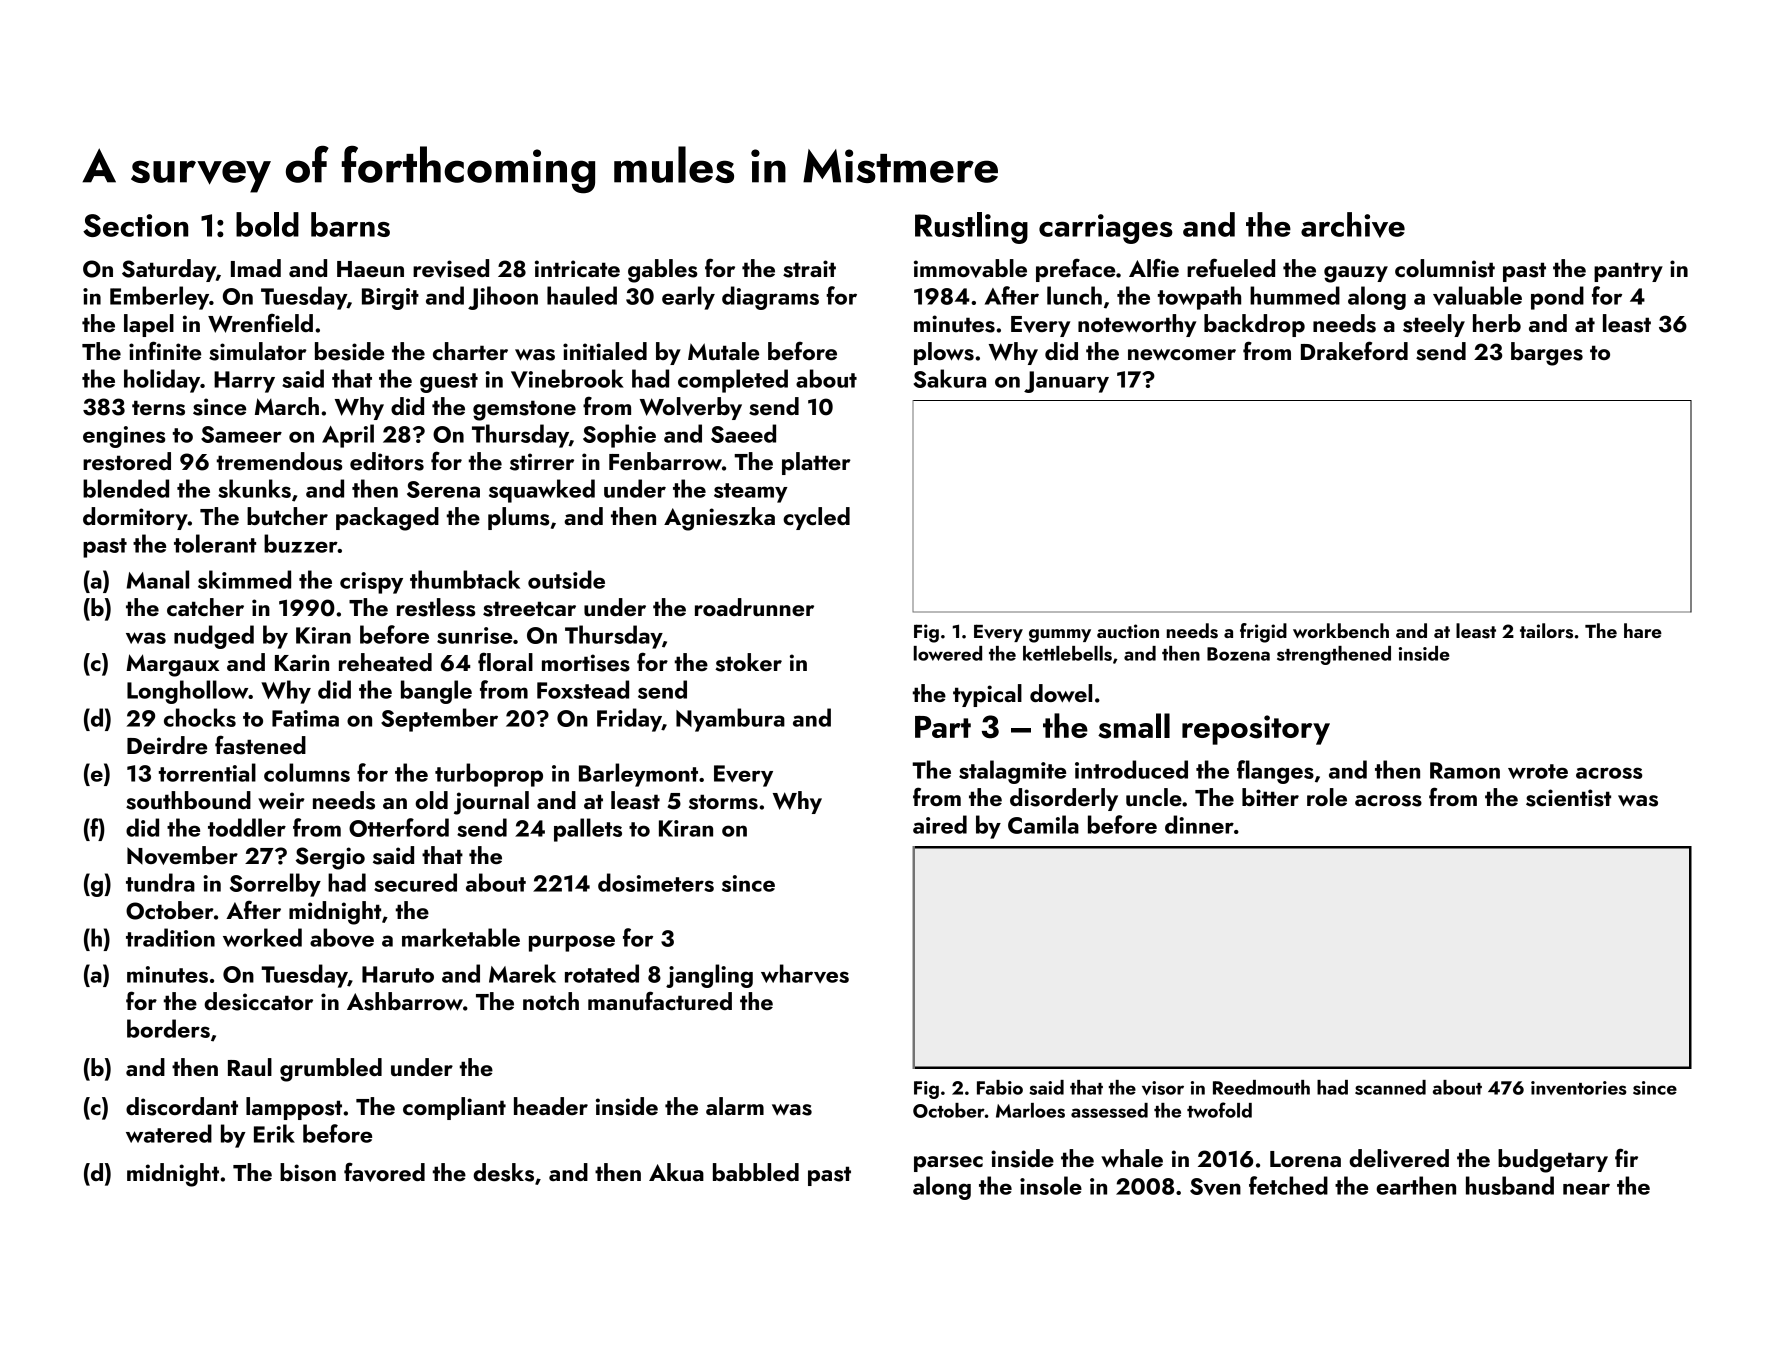 The image size is (1774, 1371). I want to click on skunks, so click(254, 488).
